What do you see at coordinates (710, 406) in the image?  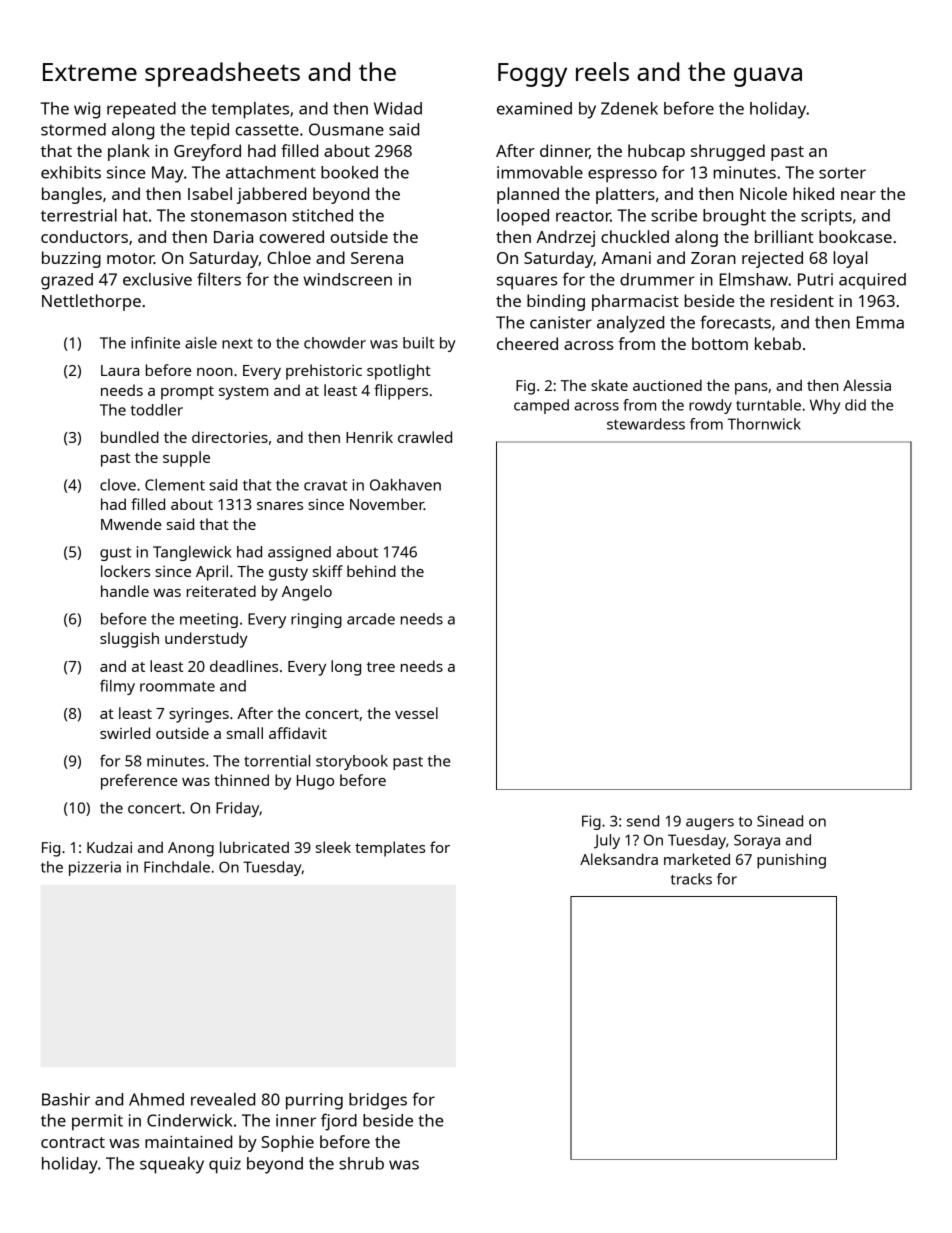 I see `rowdy` at bounding box center [710, 406].
